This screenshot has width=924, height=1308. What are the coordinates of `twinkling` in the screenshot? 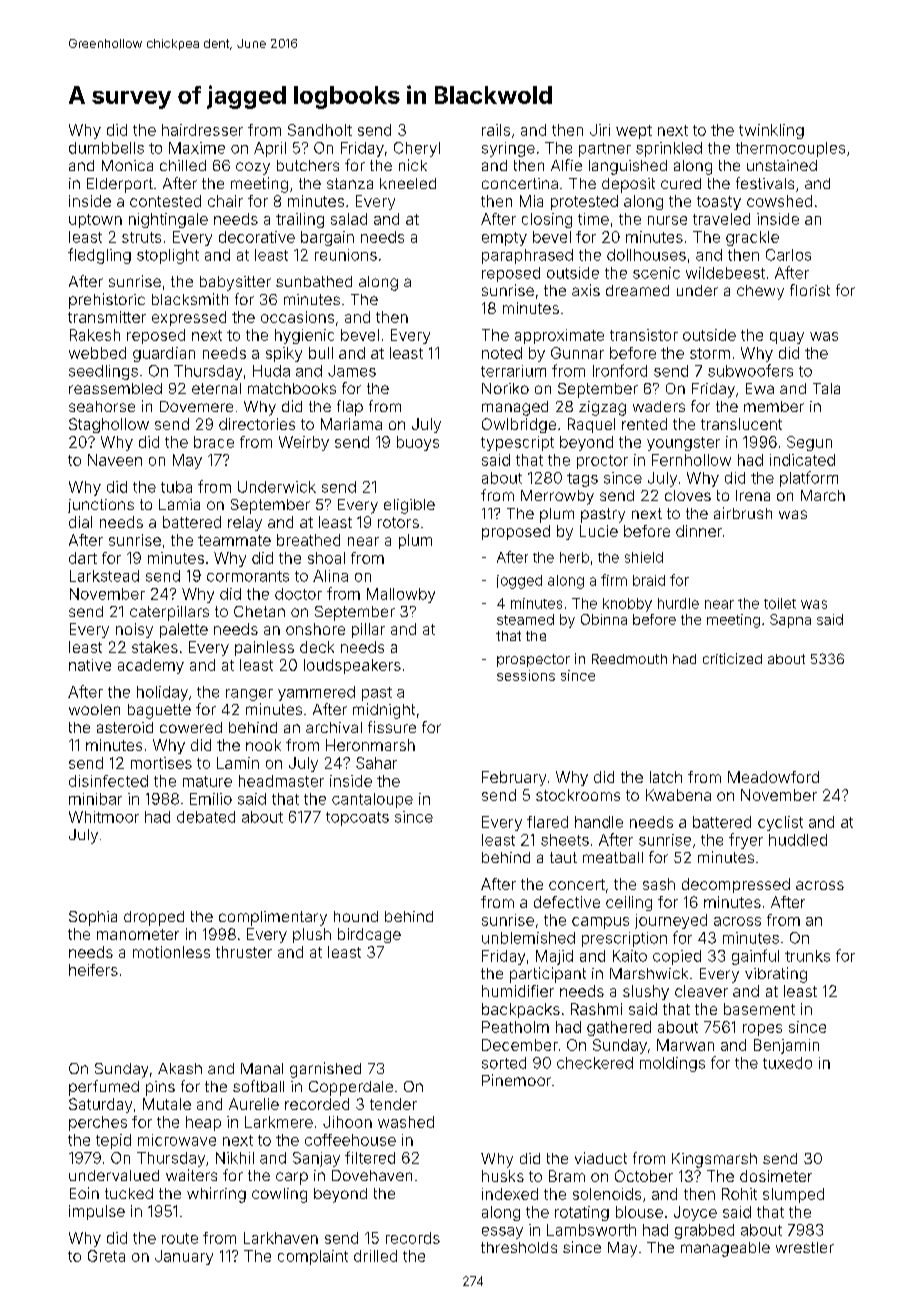 It's located at (771, 131).
